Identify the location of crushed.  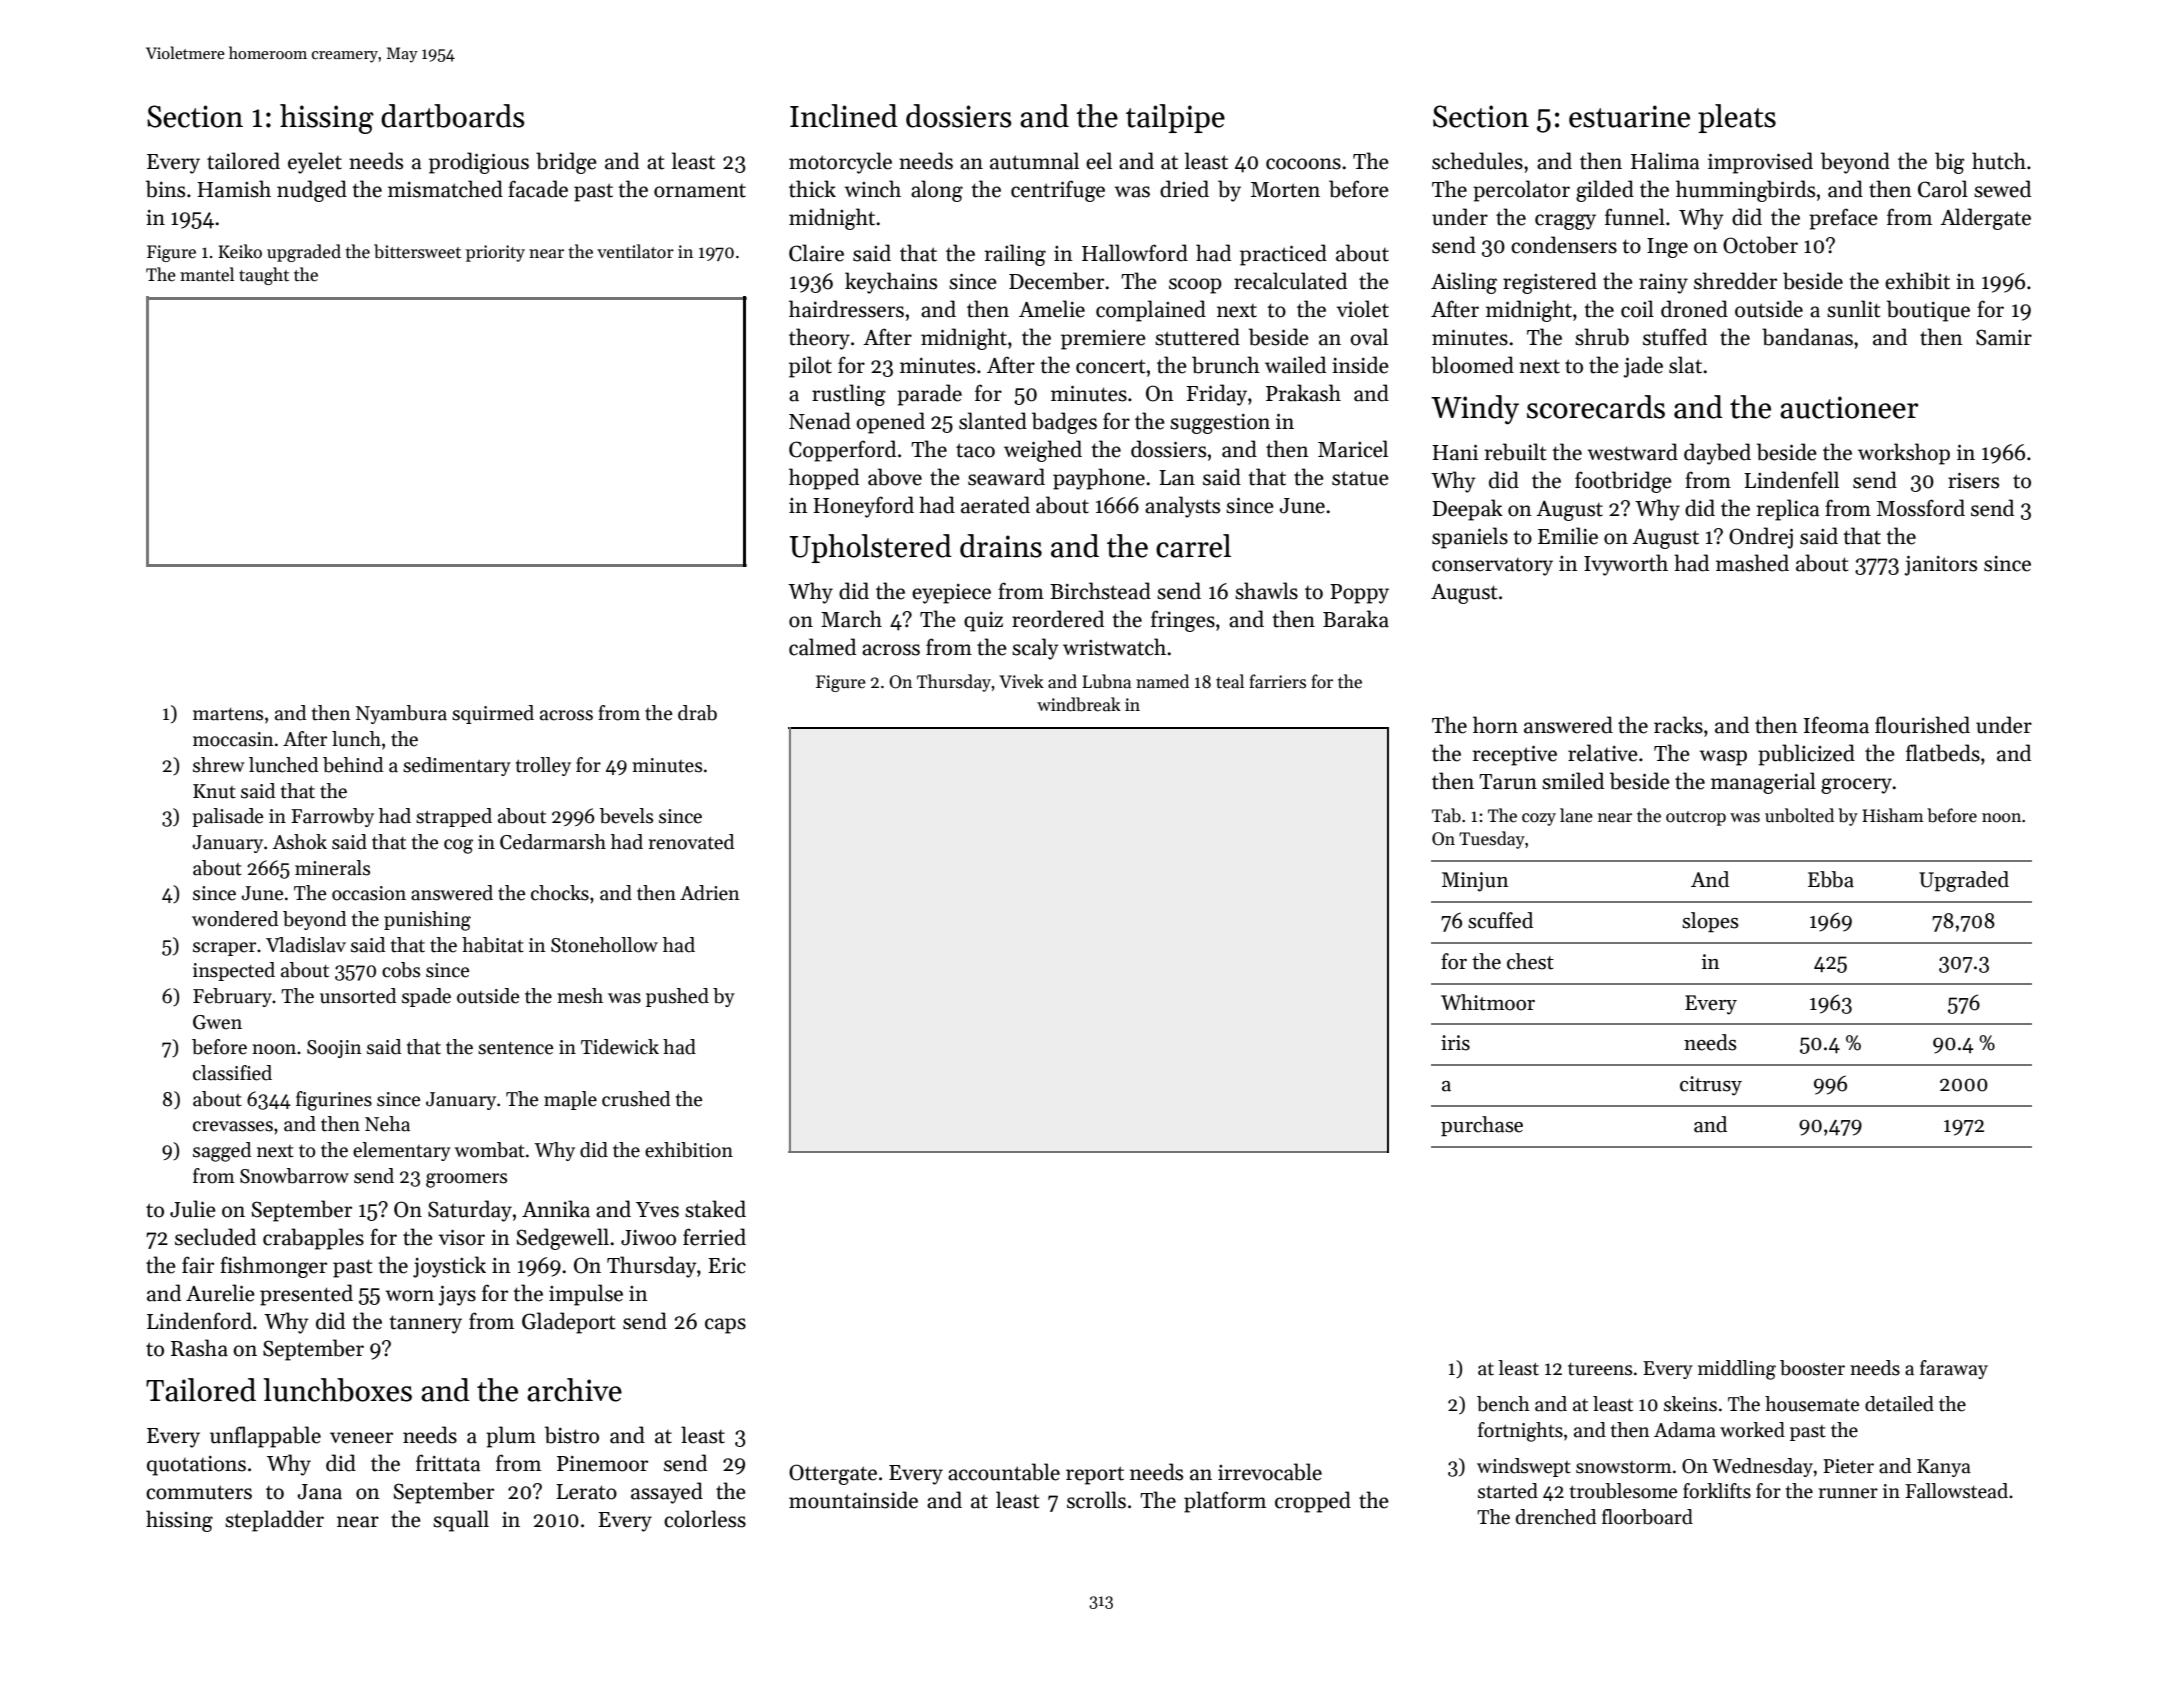
(636, 1099).
